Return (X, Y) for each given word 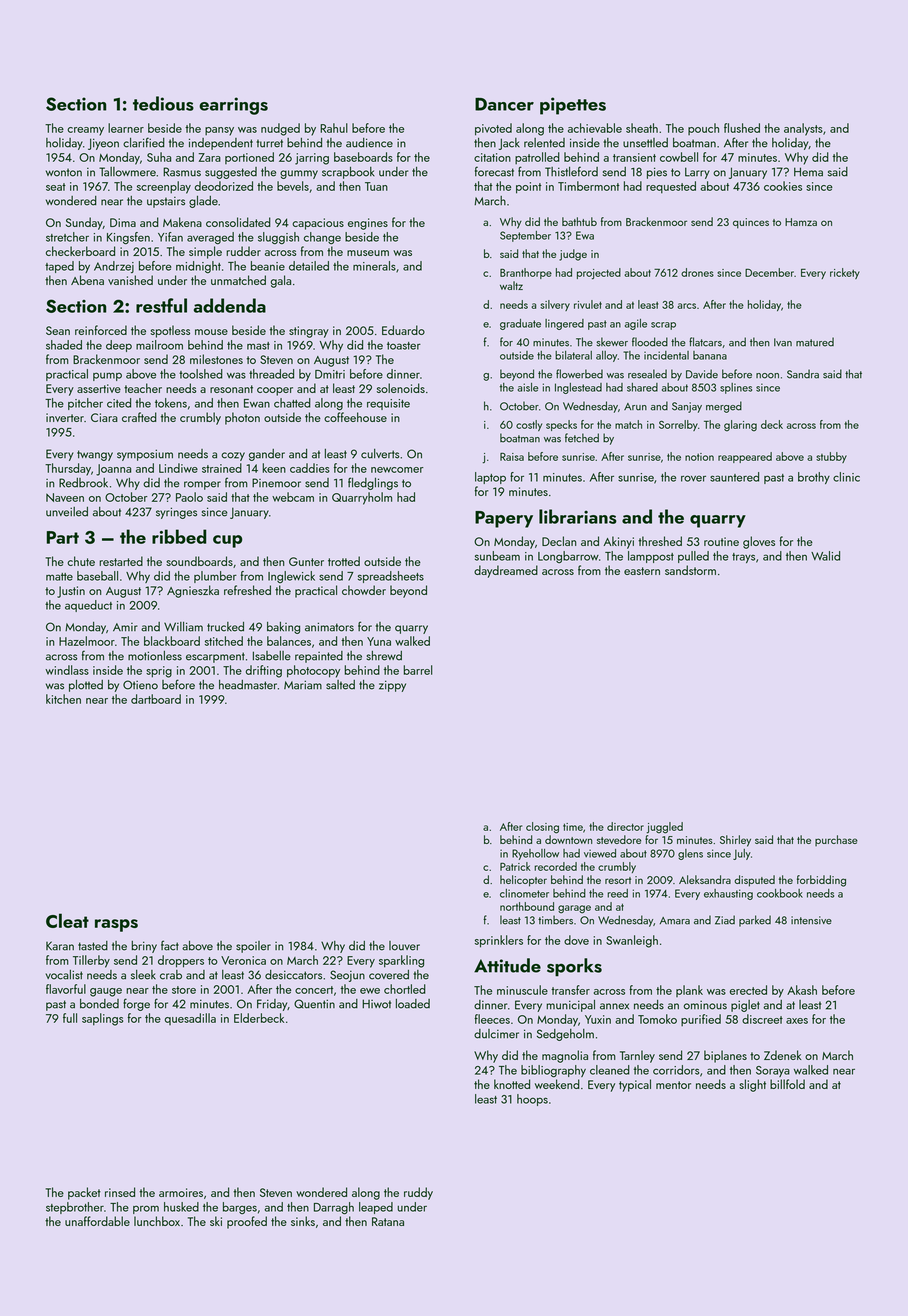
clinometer (524, 893)
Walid (825, 556)
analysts (803, 129)
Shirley (735, 841)
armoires (181, 1192)
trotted (344, 561)
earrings (233, 106)
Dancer (504, 104)
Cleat (67, 920)
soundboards (199, 561)
